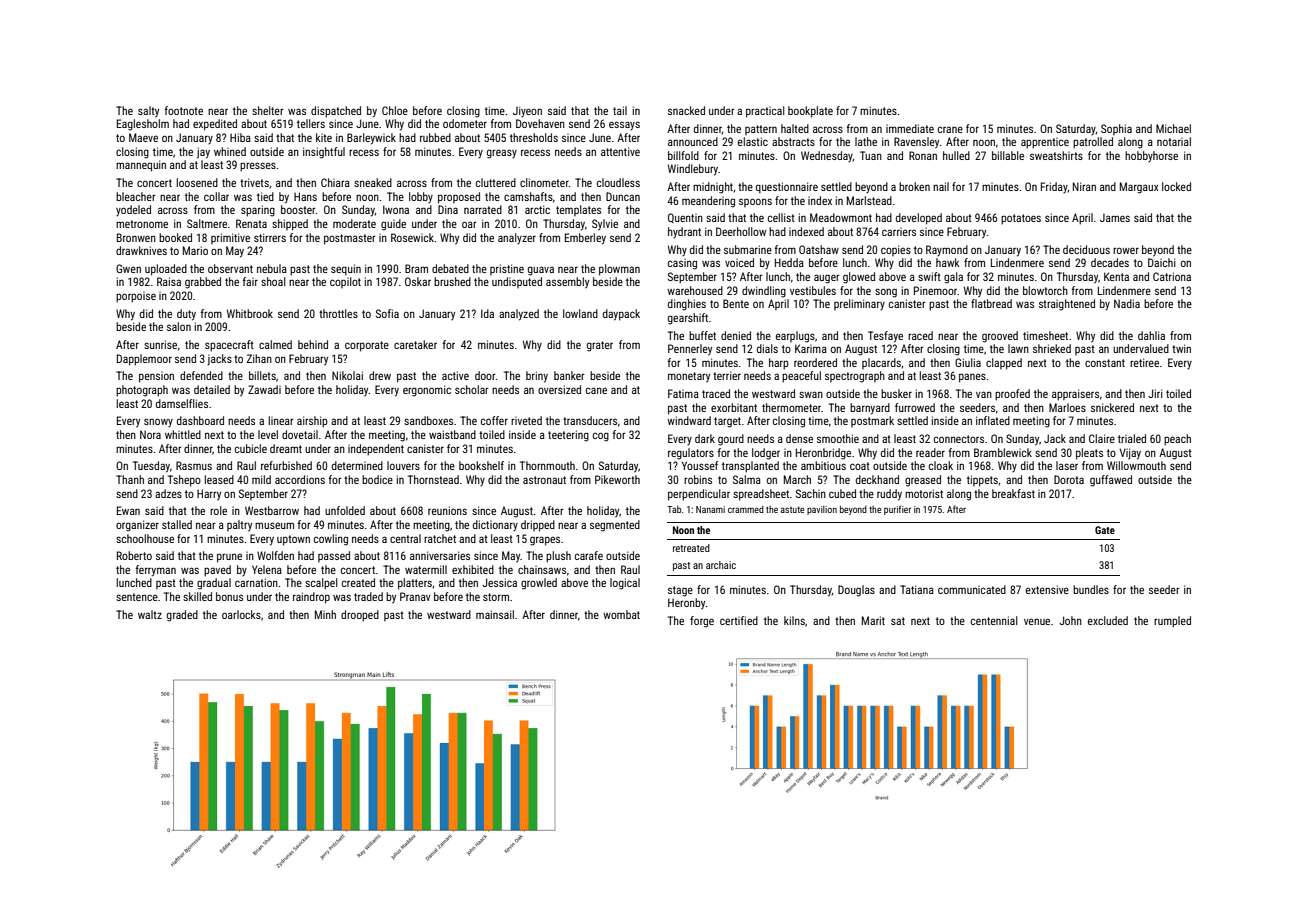  What do you see at coordinates (395, 110) in the screenshot?
I see `Chloe` at bounding box center [395, 110].
